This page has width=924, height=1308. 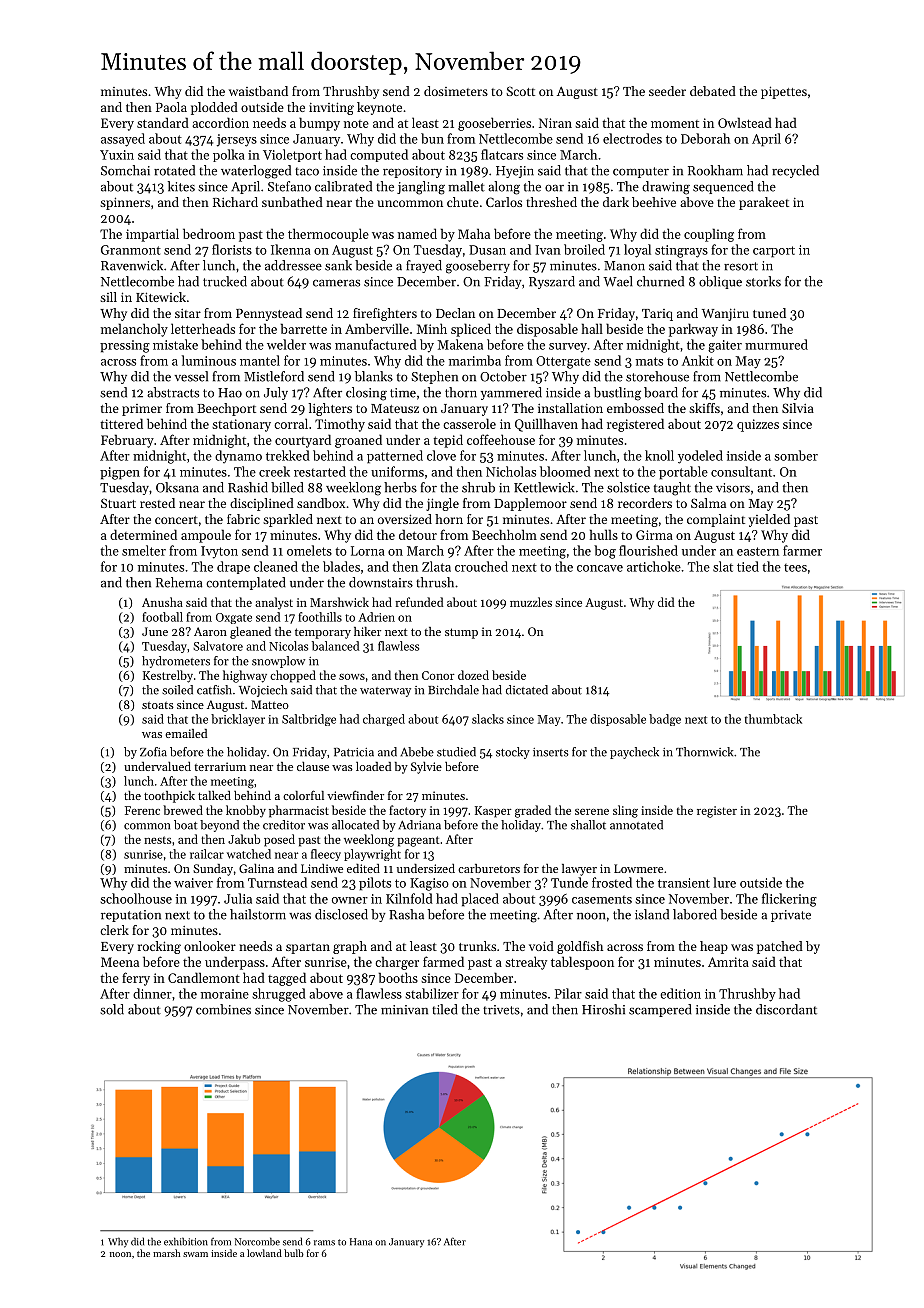 I want to click on debated, so click(x=713, y=91).
